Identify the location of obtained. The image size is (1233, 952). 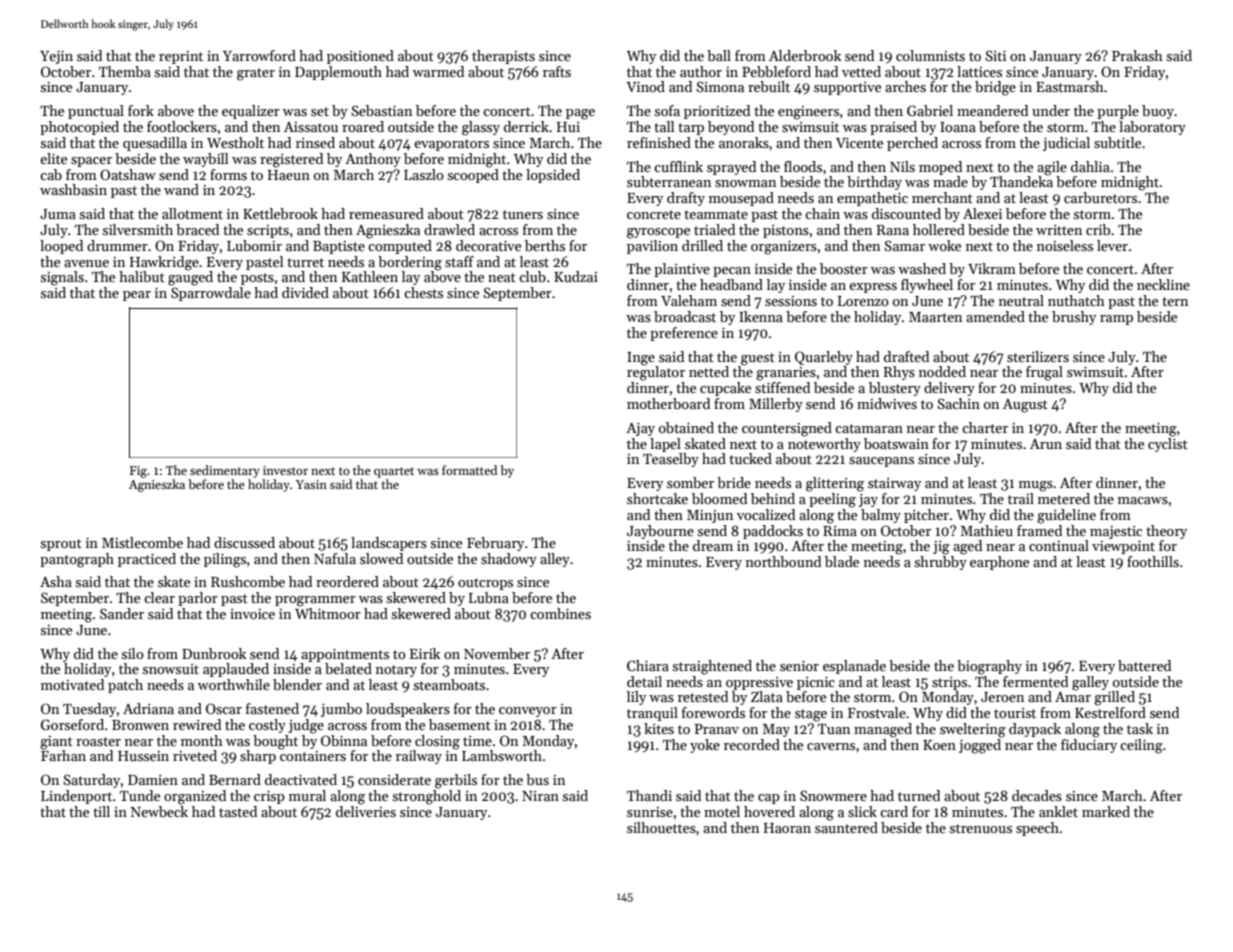
(686, 427).
